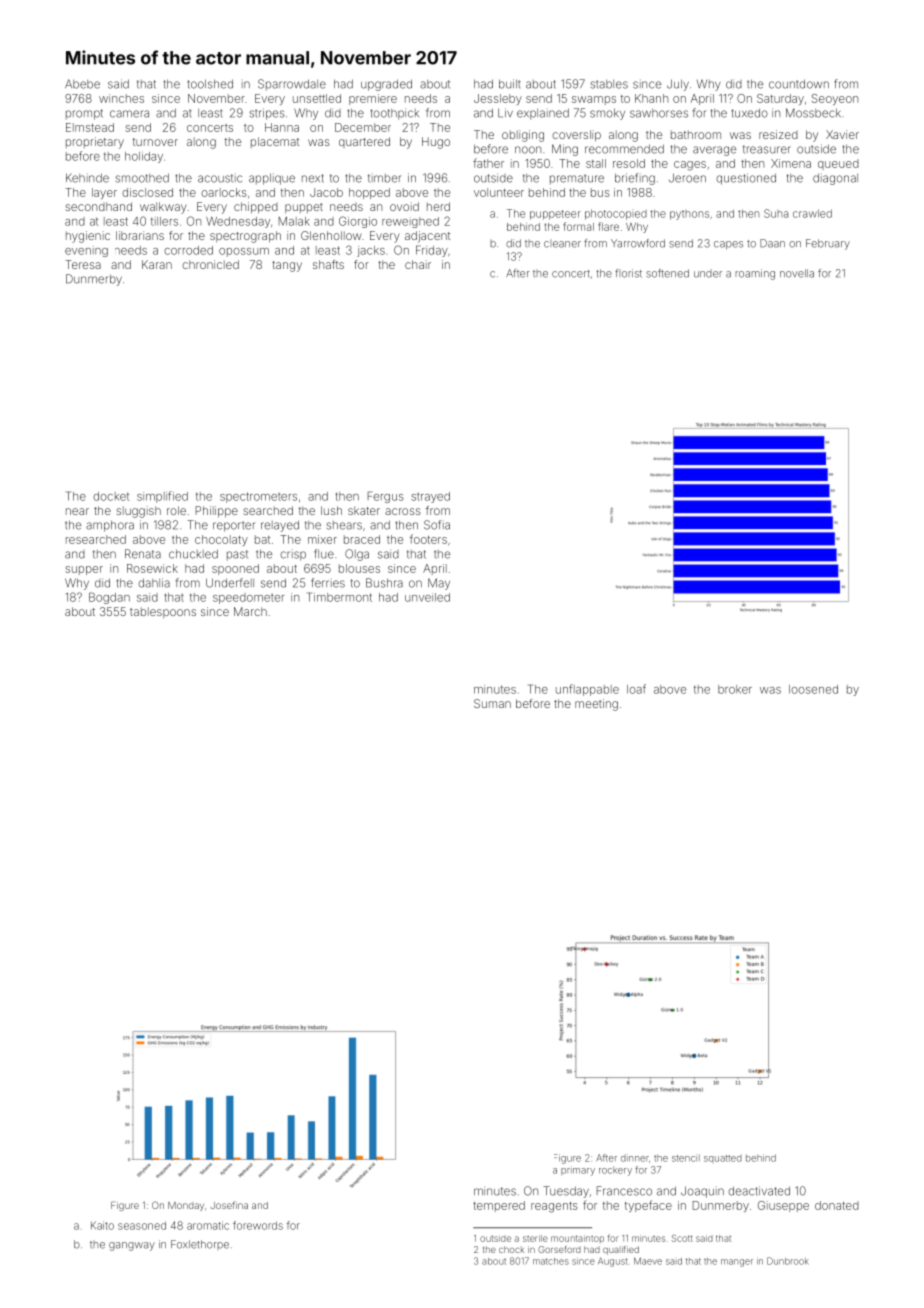  Describe the element at coordinates (208, 1225) in the document. I see `aromatic` at that location.
